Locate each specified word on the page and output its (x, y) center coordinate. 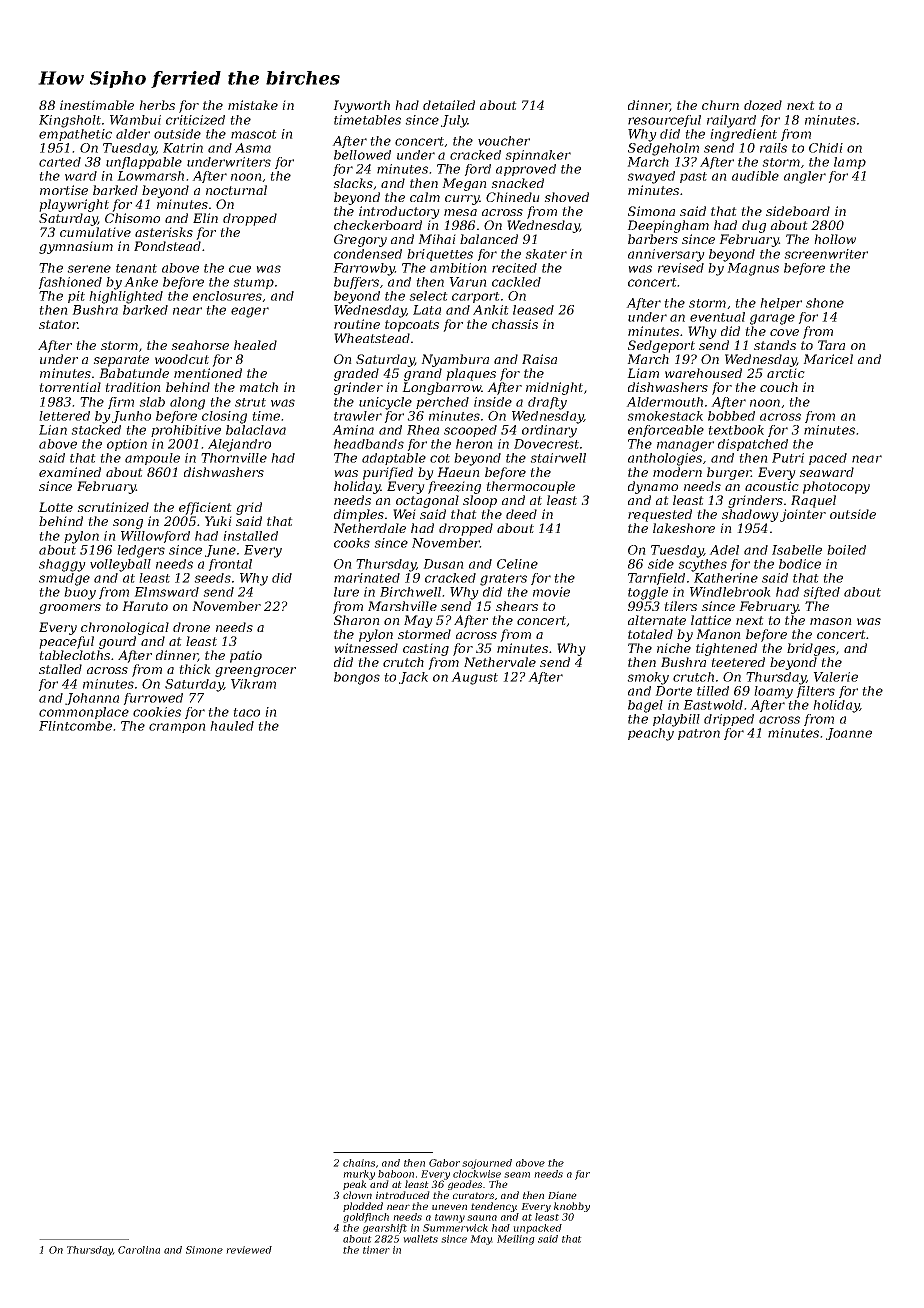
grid (249, 508)
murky (359, 1175)
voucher (504, 141)
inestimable (97, 105)
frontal (230, 565)
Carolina (139, 1250)
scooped (470, 431)
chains (359, 1163)
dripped (729, 720)
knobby (572, 1207)
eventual (717, 317)
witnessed (366, 648)
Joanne (849, 734)
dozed (763, 105)
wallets (420, 1239)
